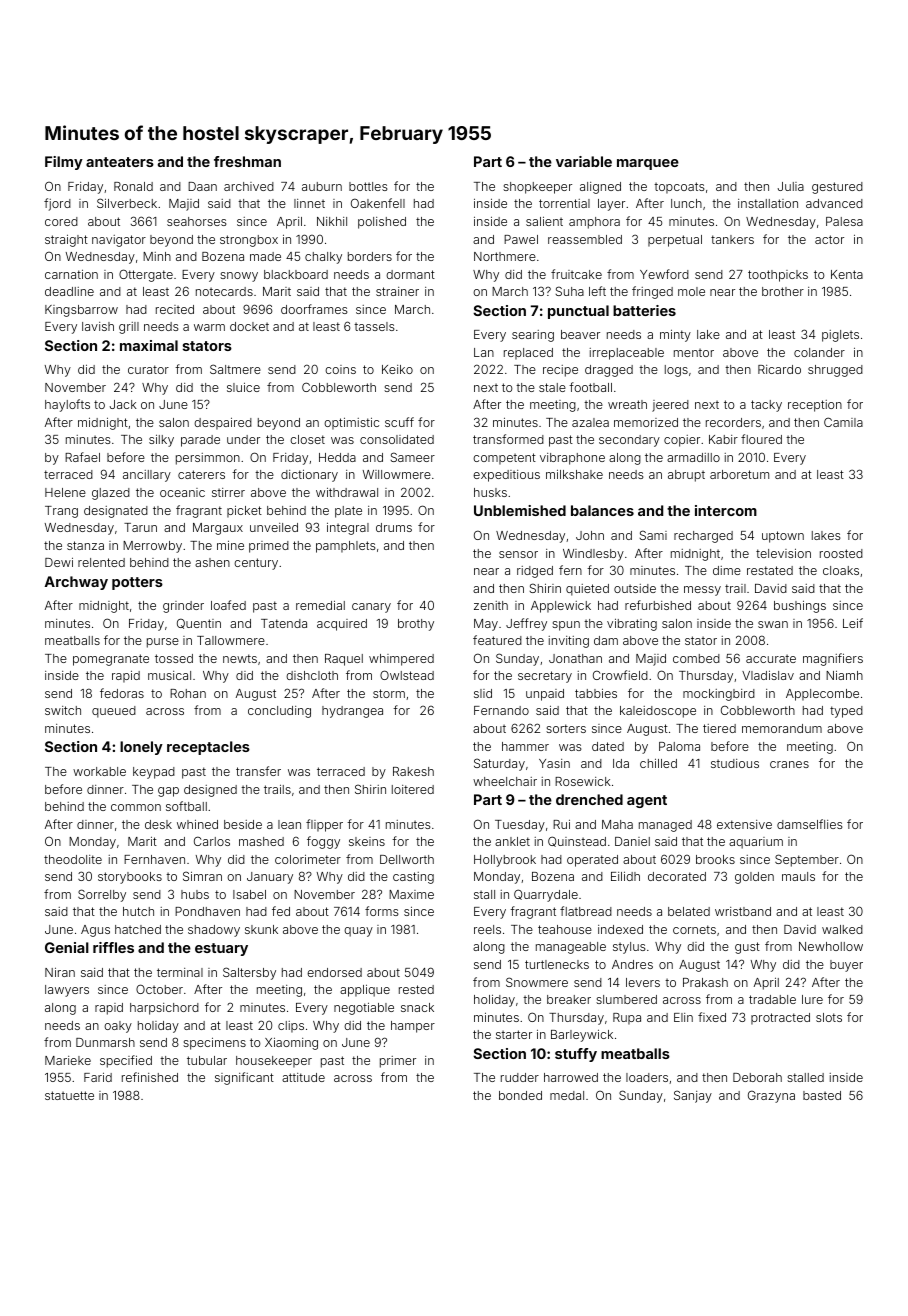 The width and height of the screenshot is (908, 1316). What do you see at coordinates (352, 712) in the screenshot?
I see `hydrangea` at bounding box center [352, 712].
